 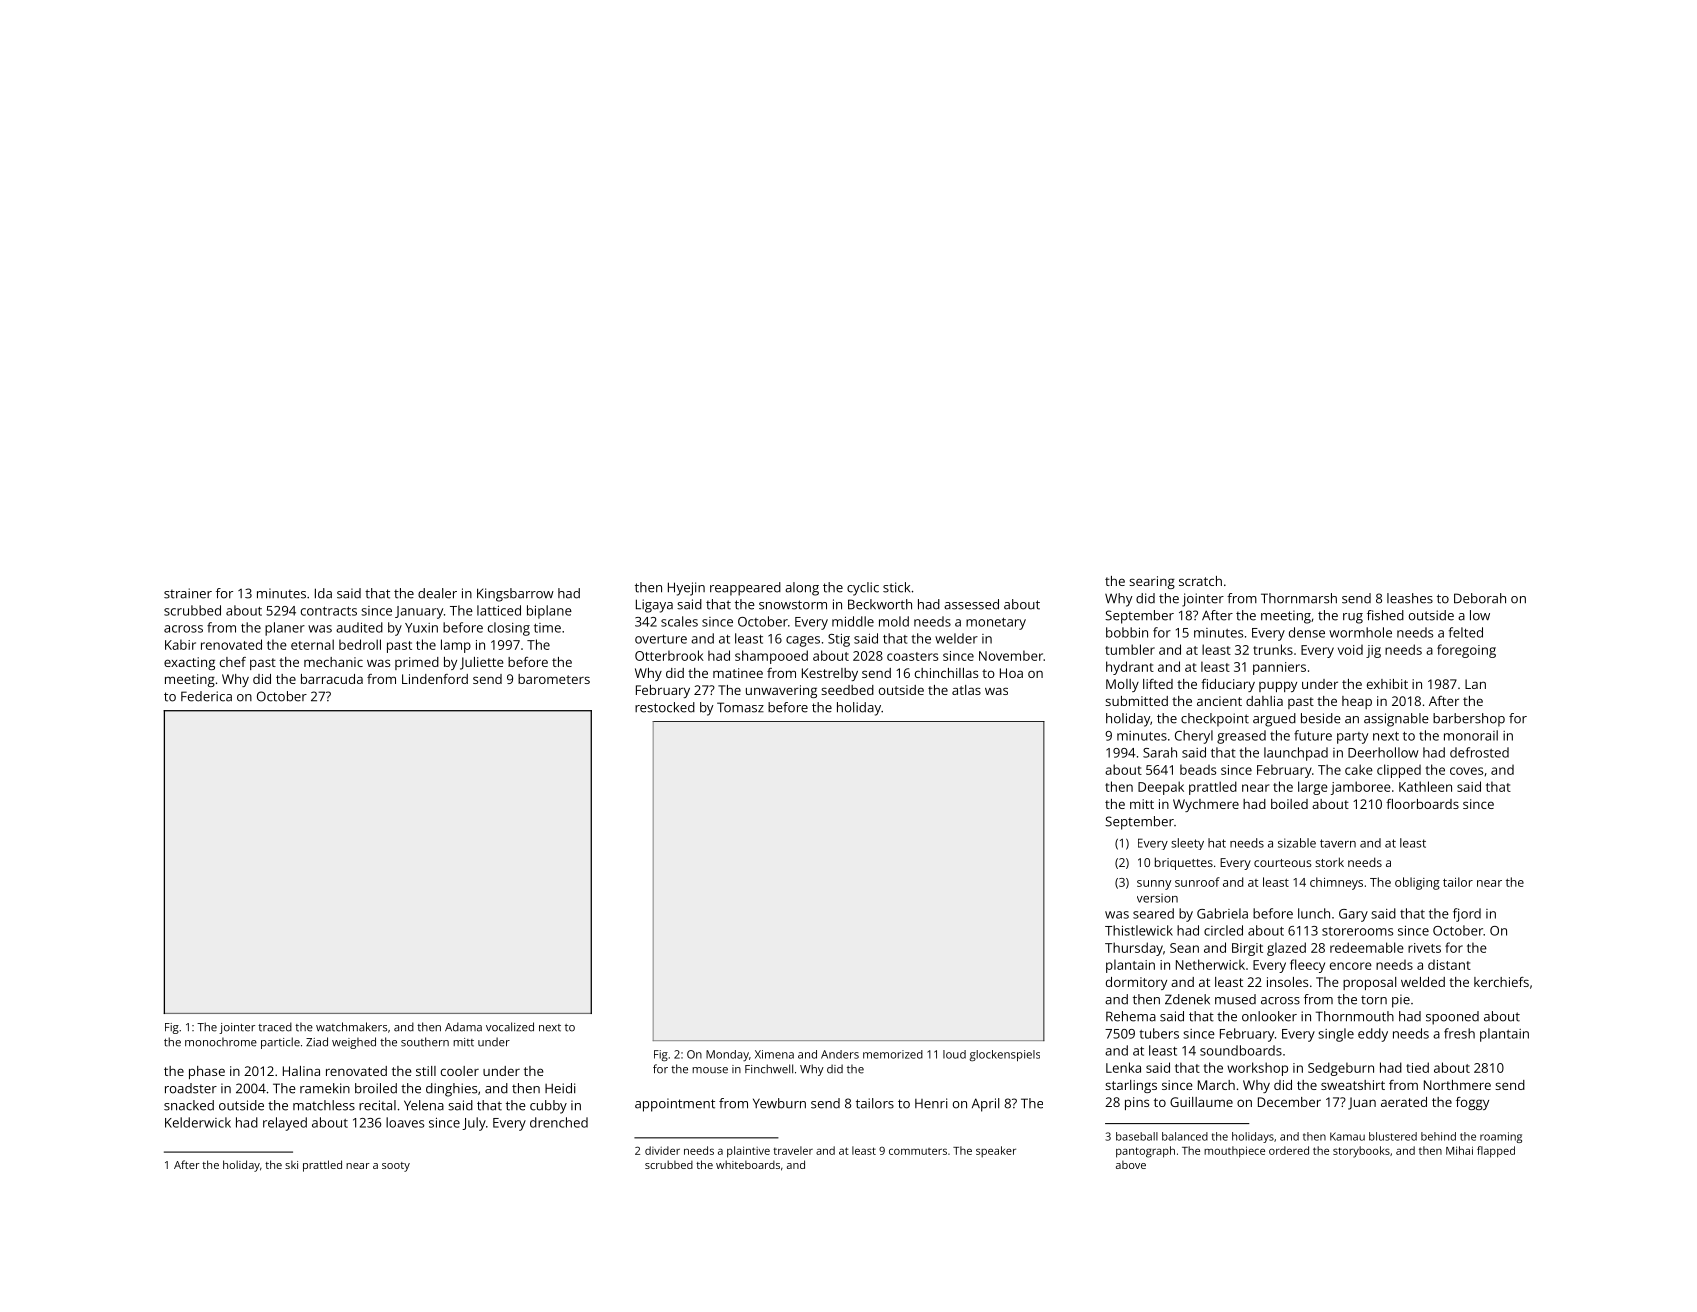 I want to click on foregoing, so click(x=1466, y=651).
